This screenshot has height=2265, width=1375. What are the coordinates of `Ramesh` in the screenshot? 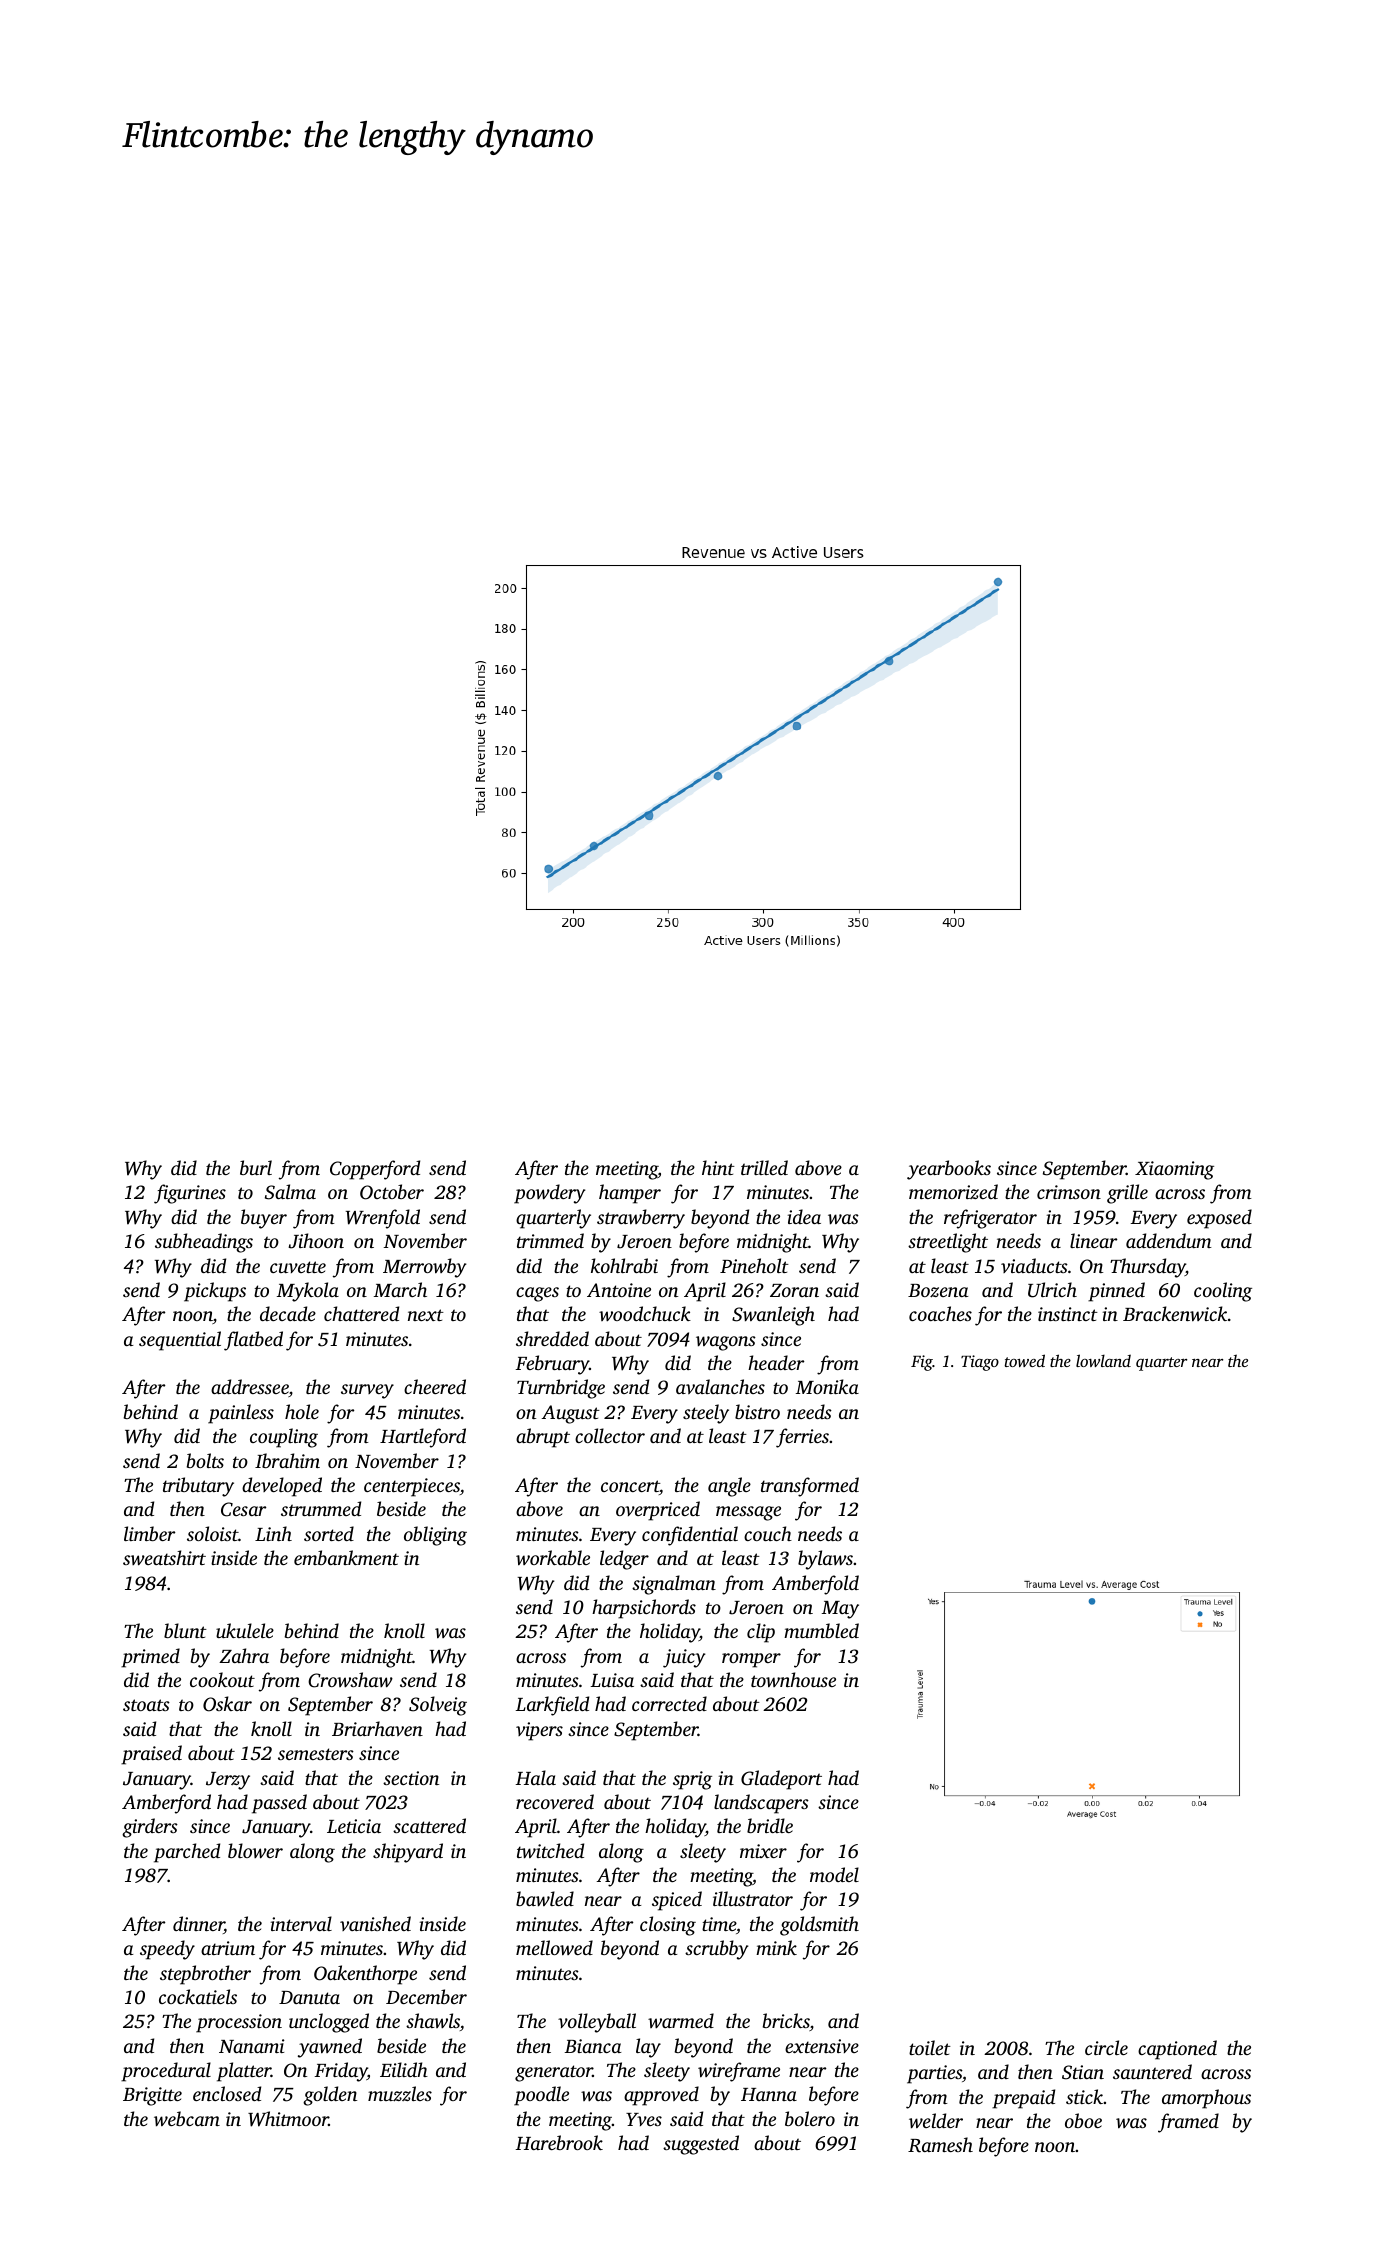 It's located at (940, 2145).
